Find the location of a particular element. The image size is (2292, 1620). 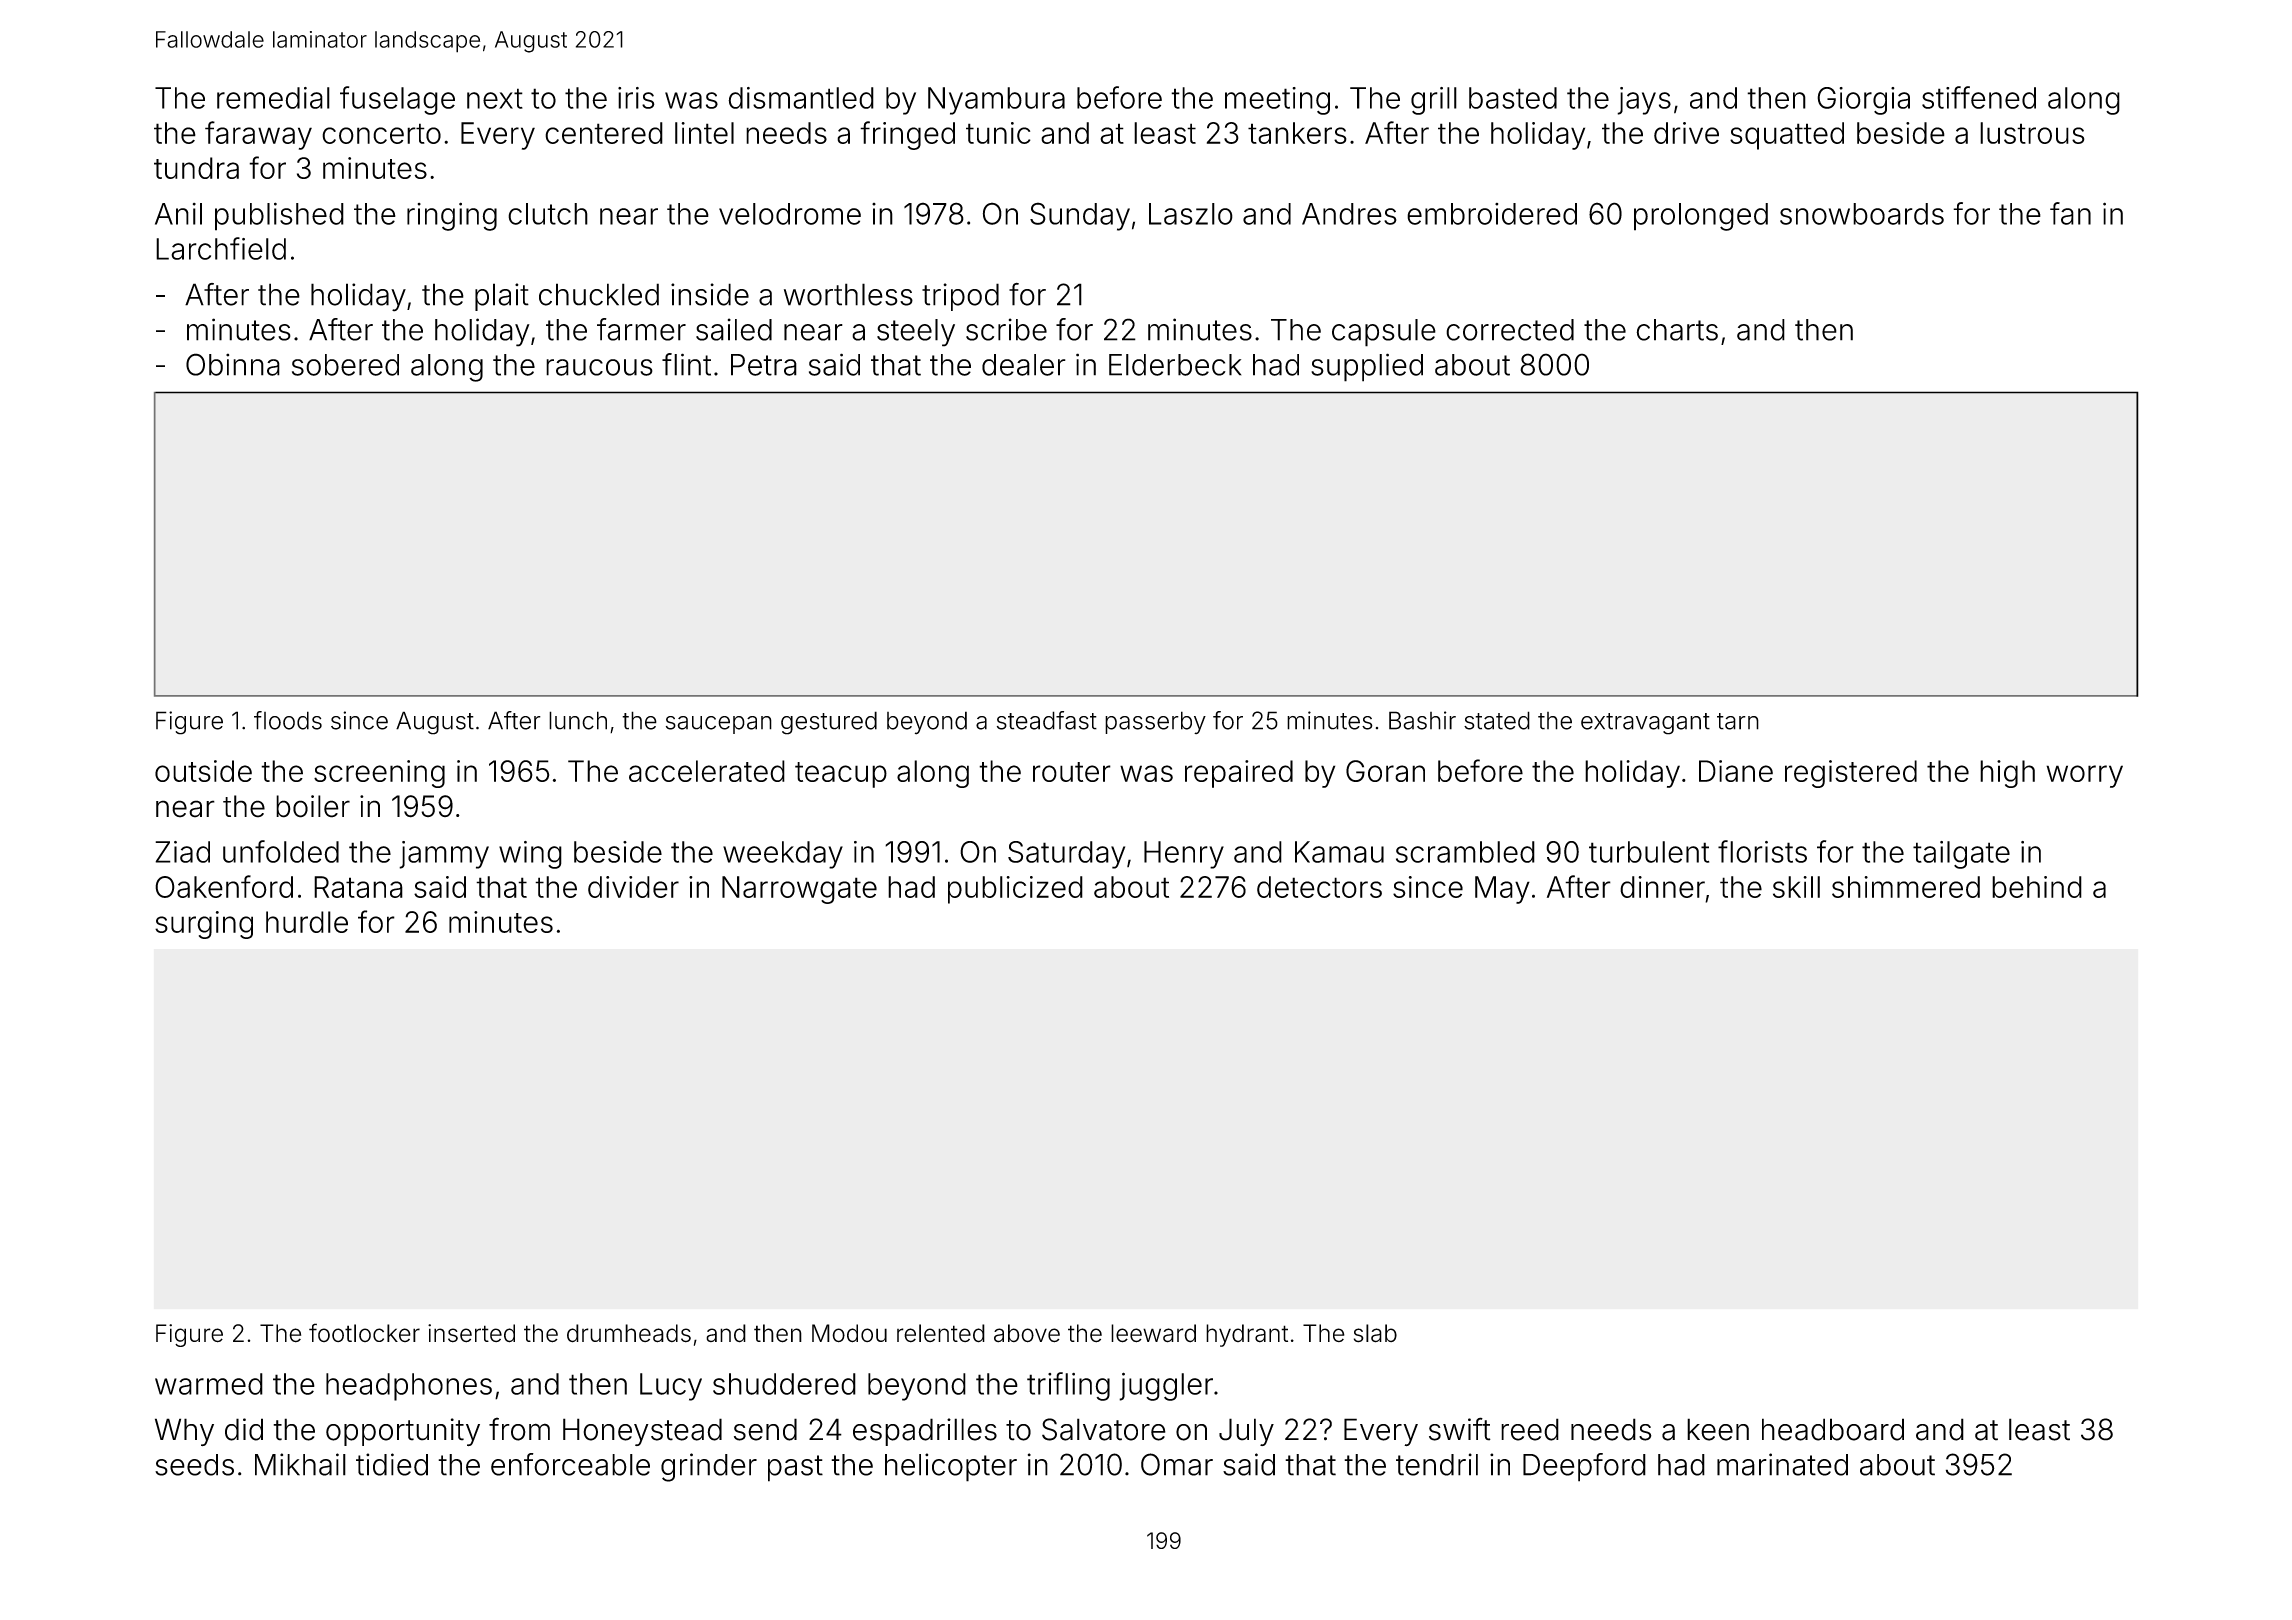

steadfast is located at coordinates (1047, 720).
